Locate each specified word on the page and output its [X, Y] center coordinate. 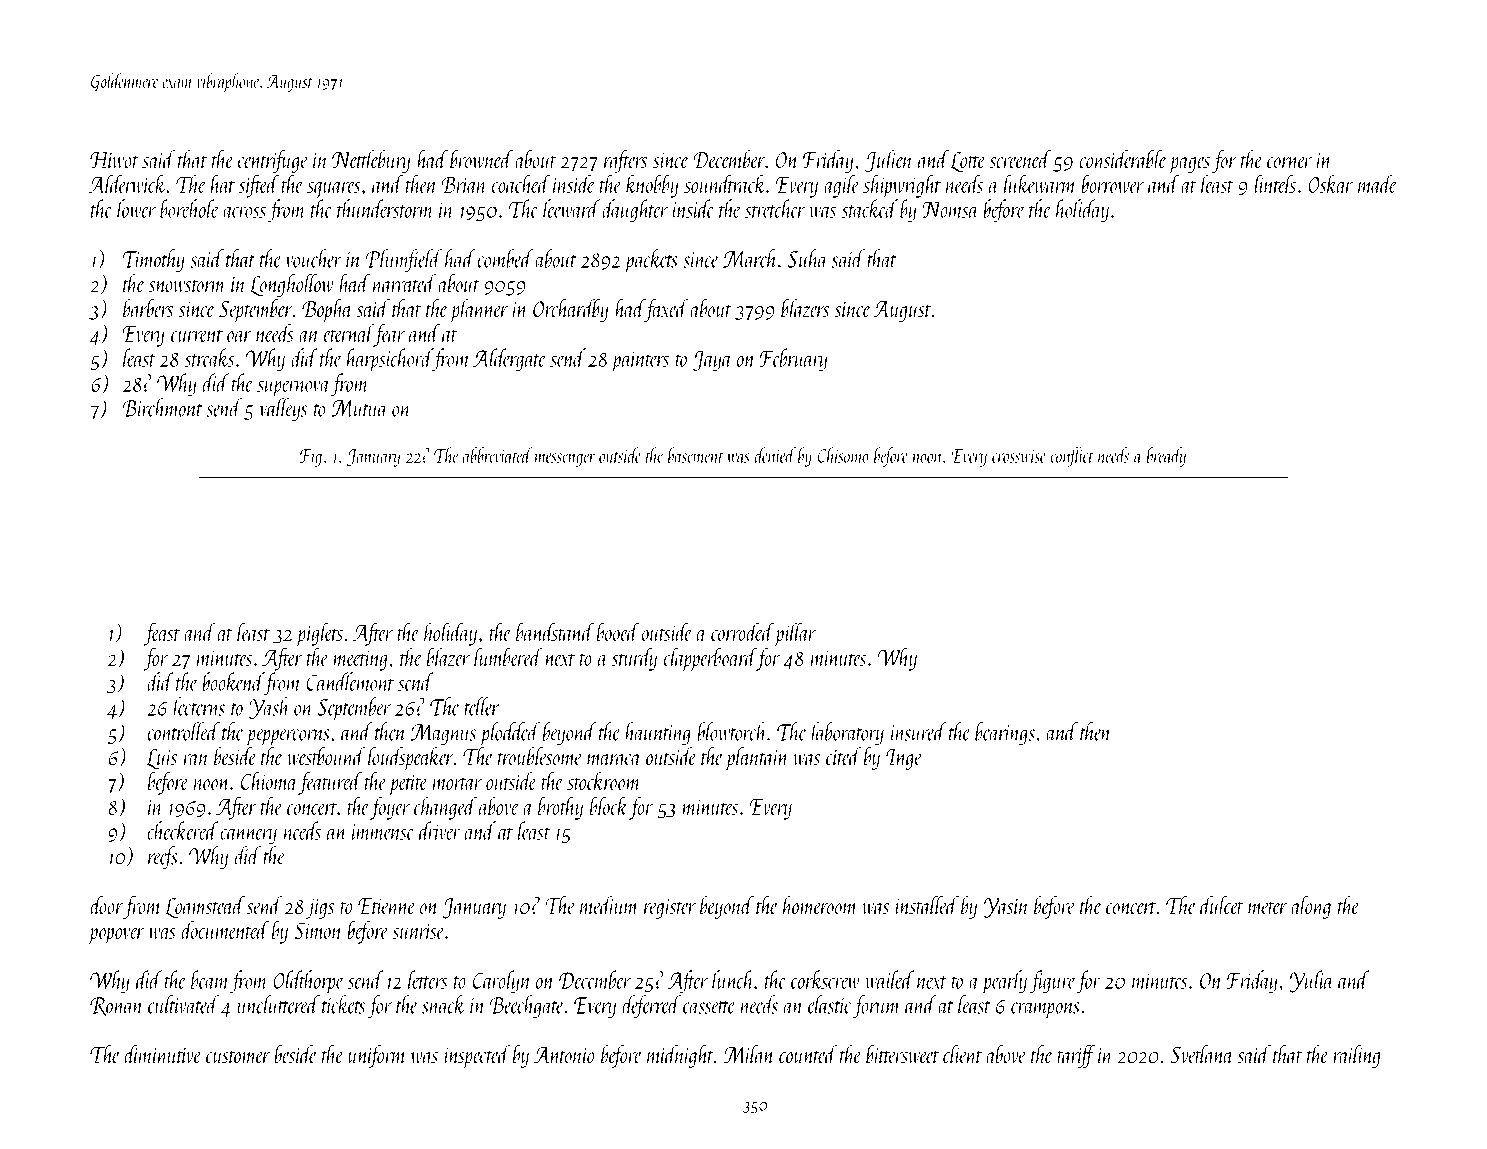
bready [1166, 457]
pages [1189, 165]
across [244, 212]
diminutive [163, 1054]
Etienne [387, 906]
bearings [1005, 733]
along [1311, 907]
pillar [795, 634]
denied [775, 455]
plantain [757, 759]
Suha [807, 258]
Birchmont [162, 407]
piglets [320, 634]
